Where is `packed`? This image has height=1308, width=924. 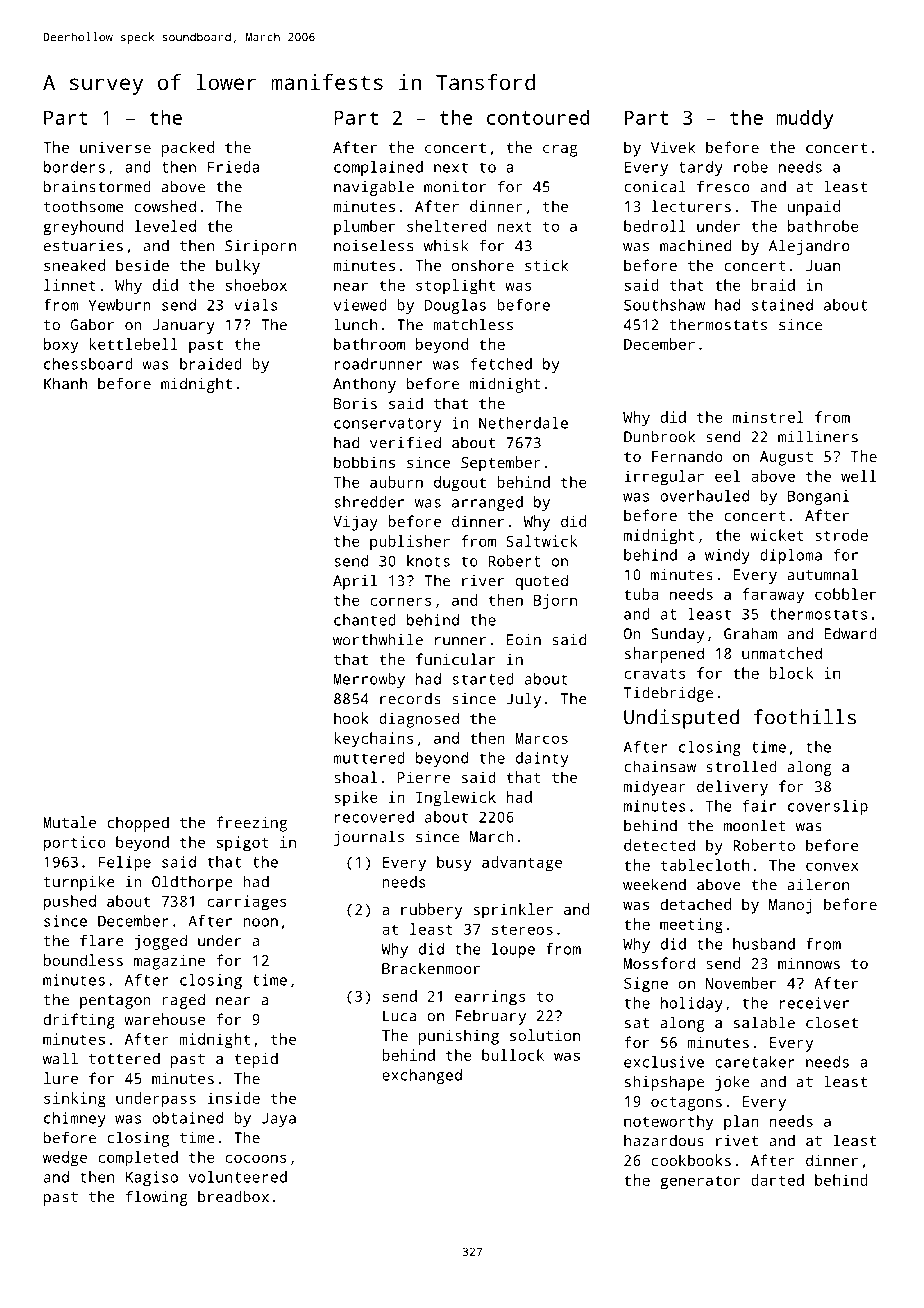
packed is located at coordinates (188, 149).
